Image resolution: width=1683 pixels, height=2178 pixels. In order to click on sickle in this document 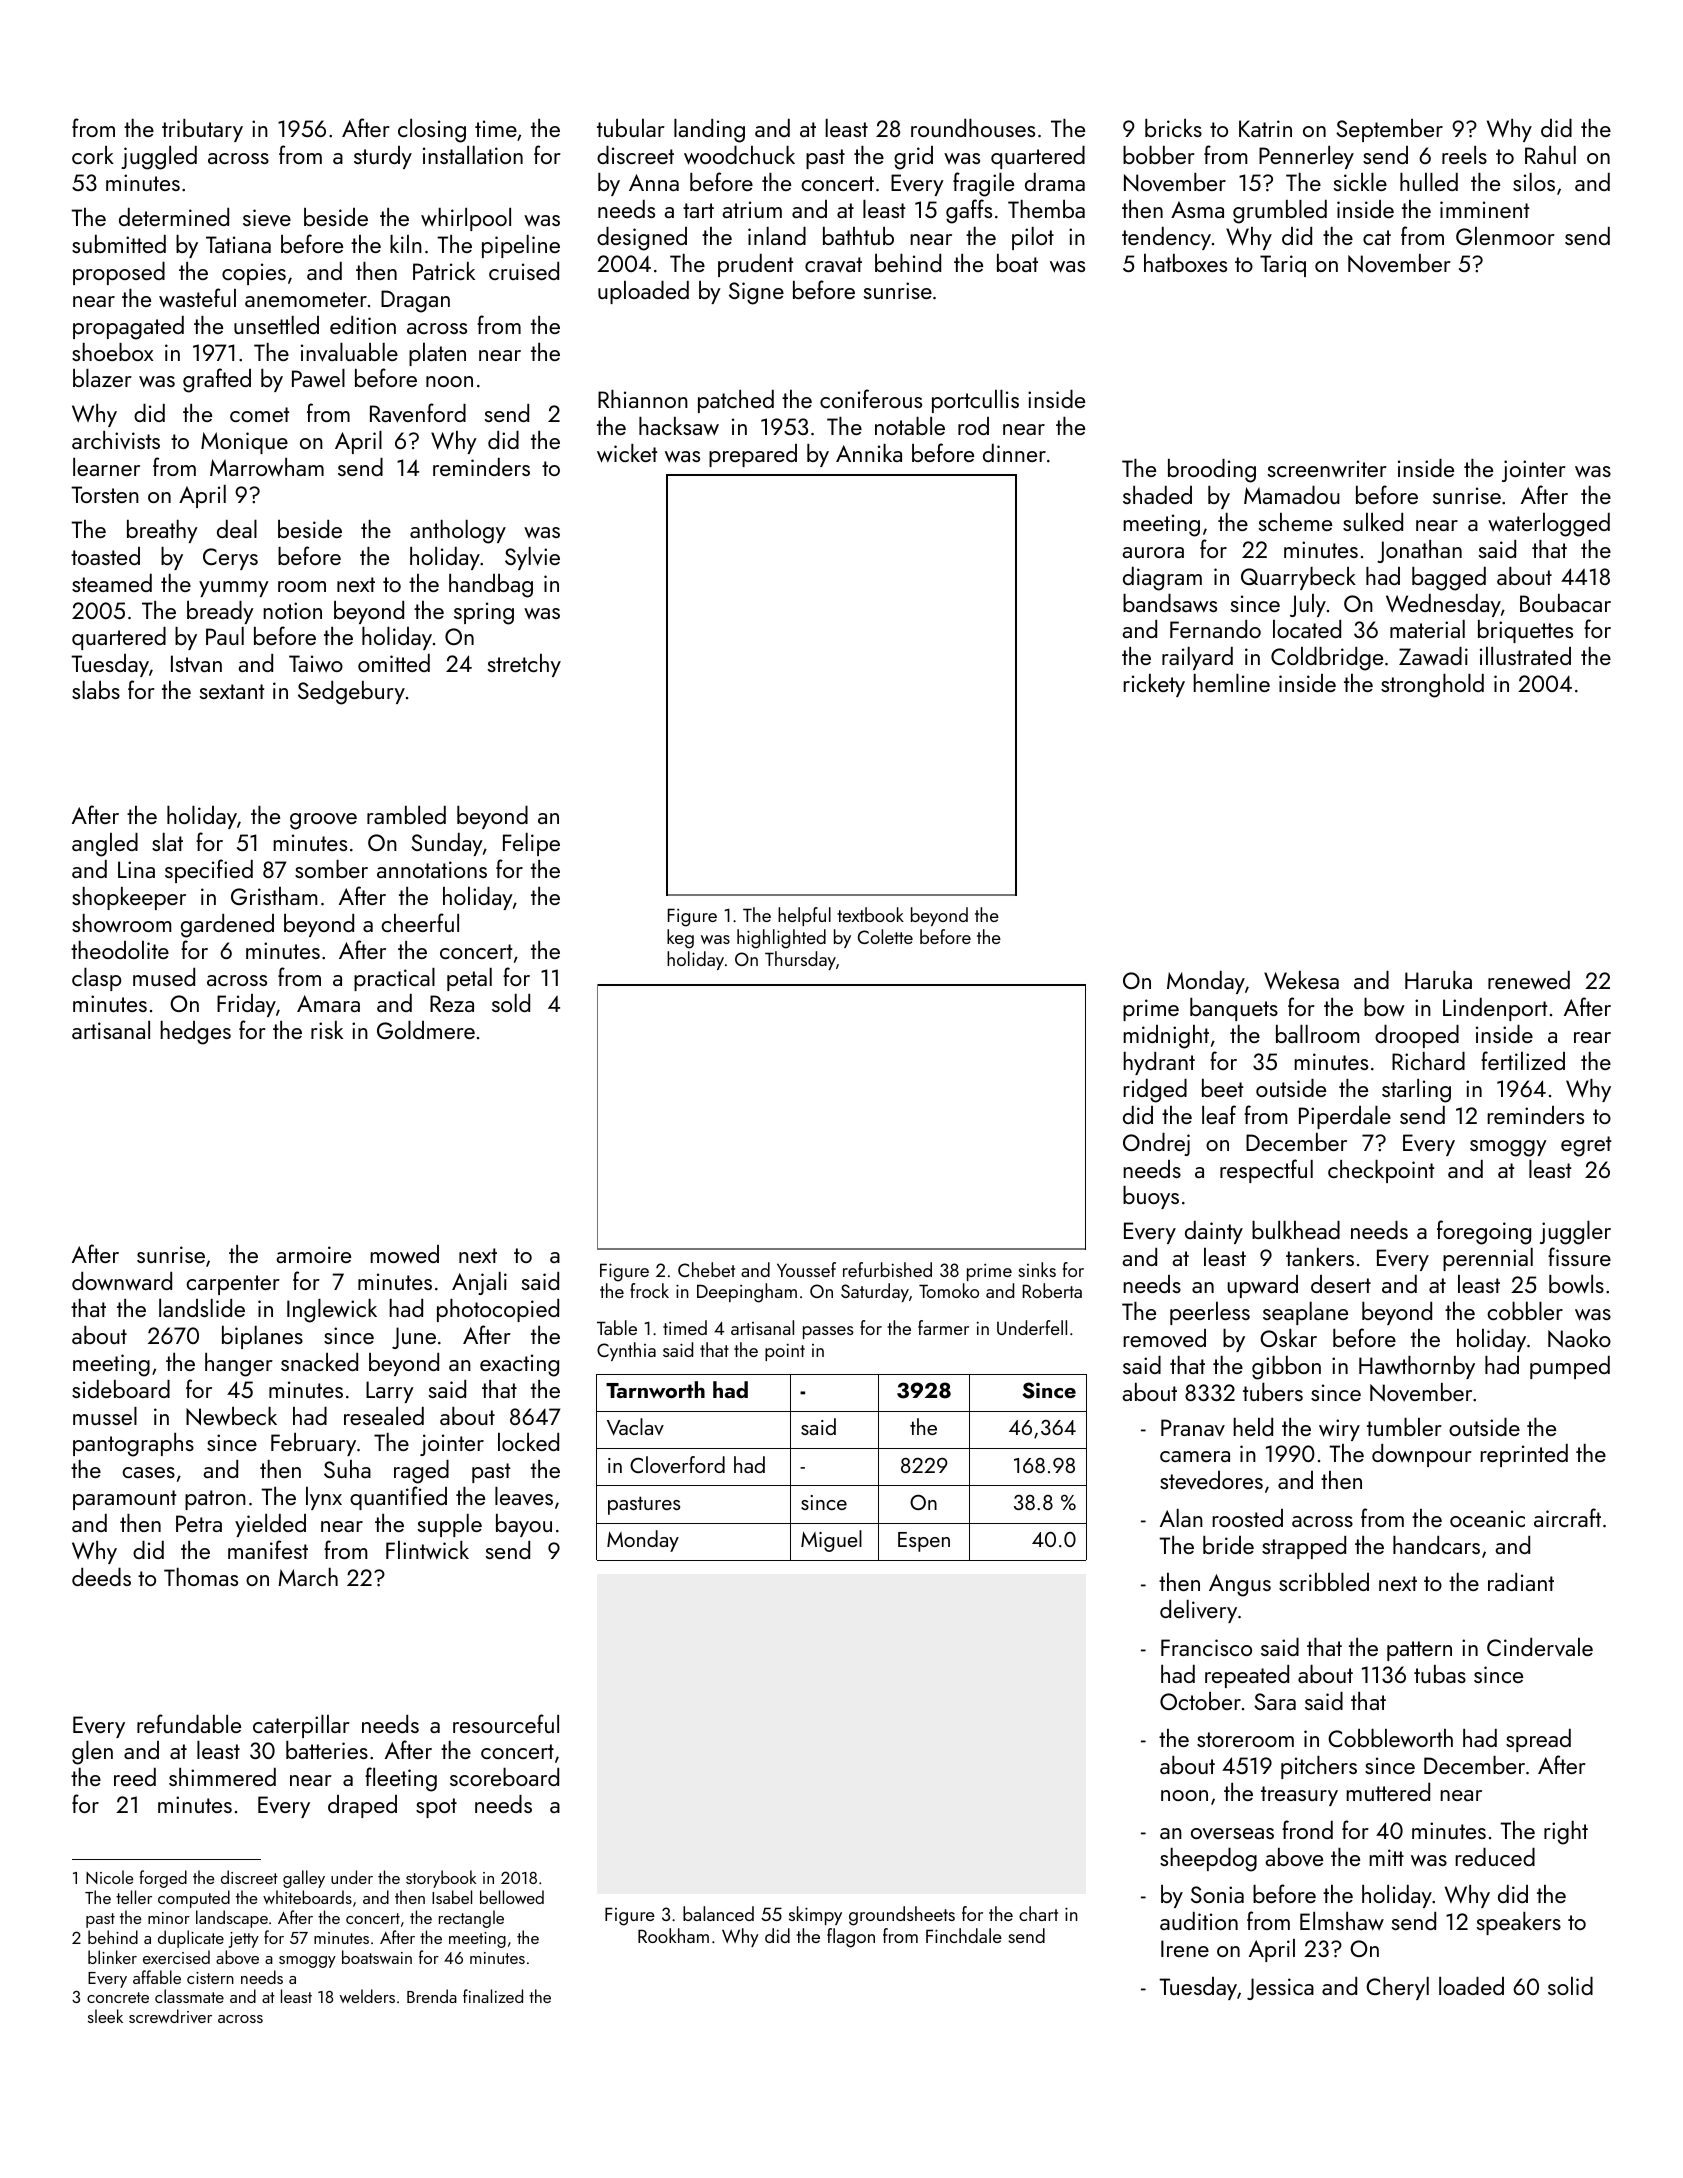, I will do `click(1360, 182)`.
